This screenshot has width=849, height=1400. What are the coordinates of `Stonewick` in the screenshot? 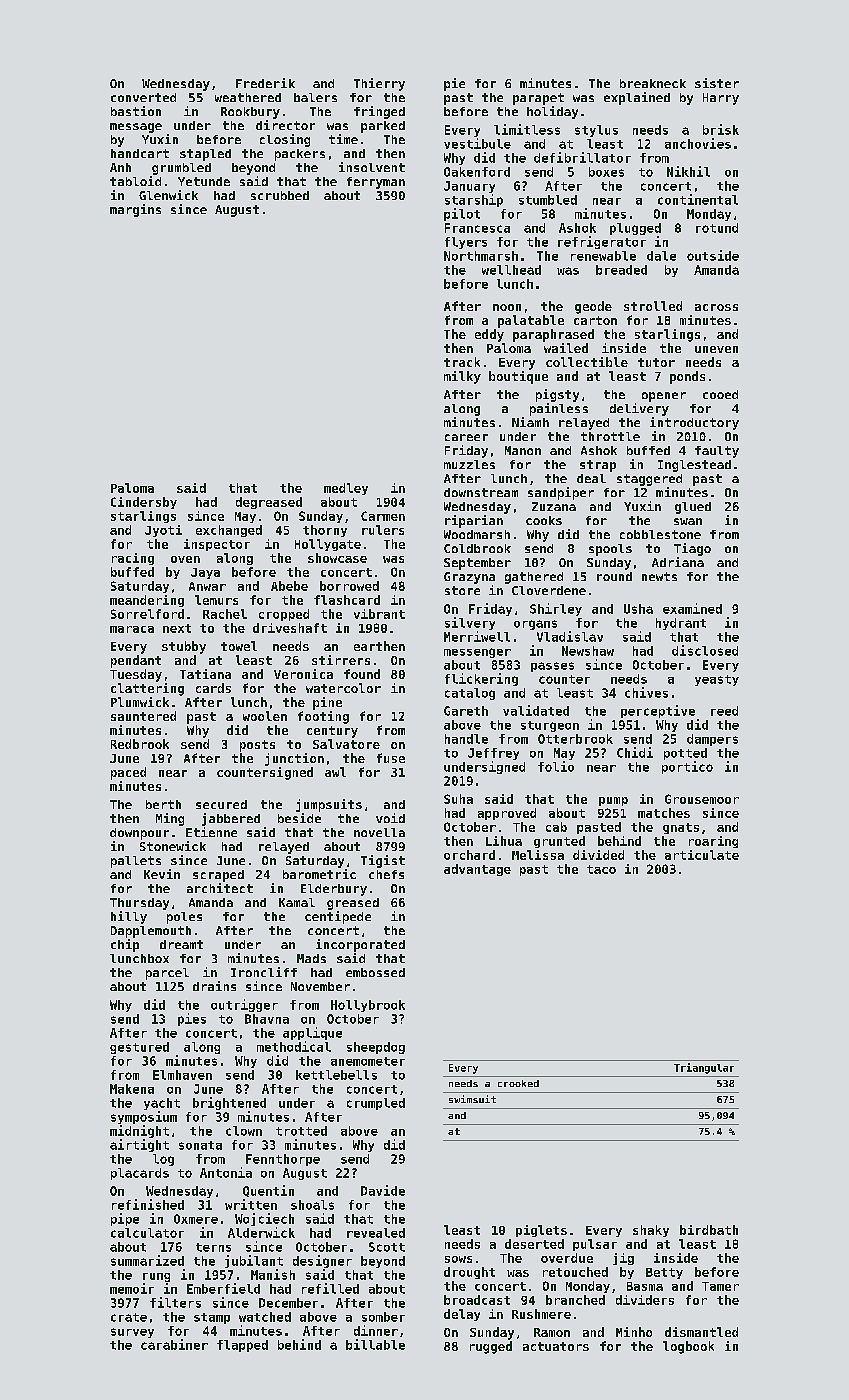 It's located at (173, 846).
